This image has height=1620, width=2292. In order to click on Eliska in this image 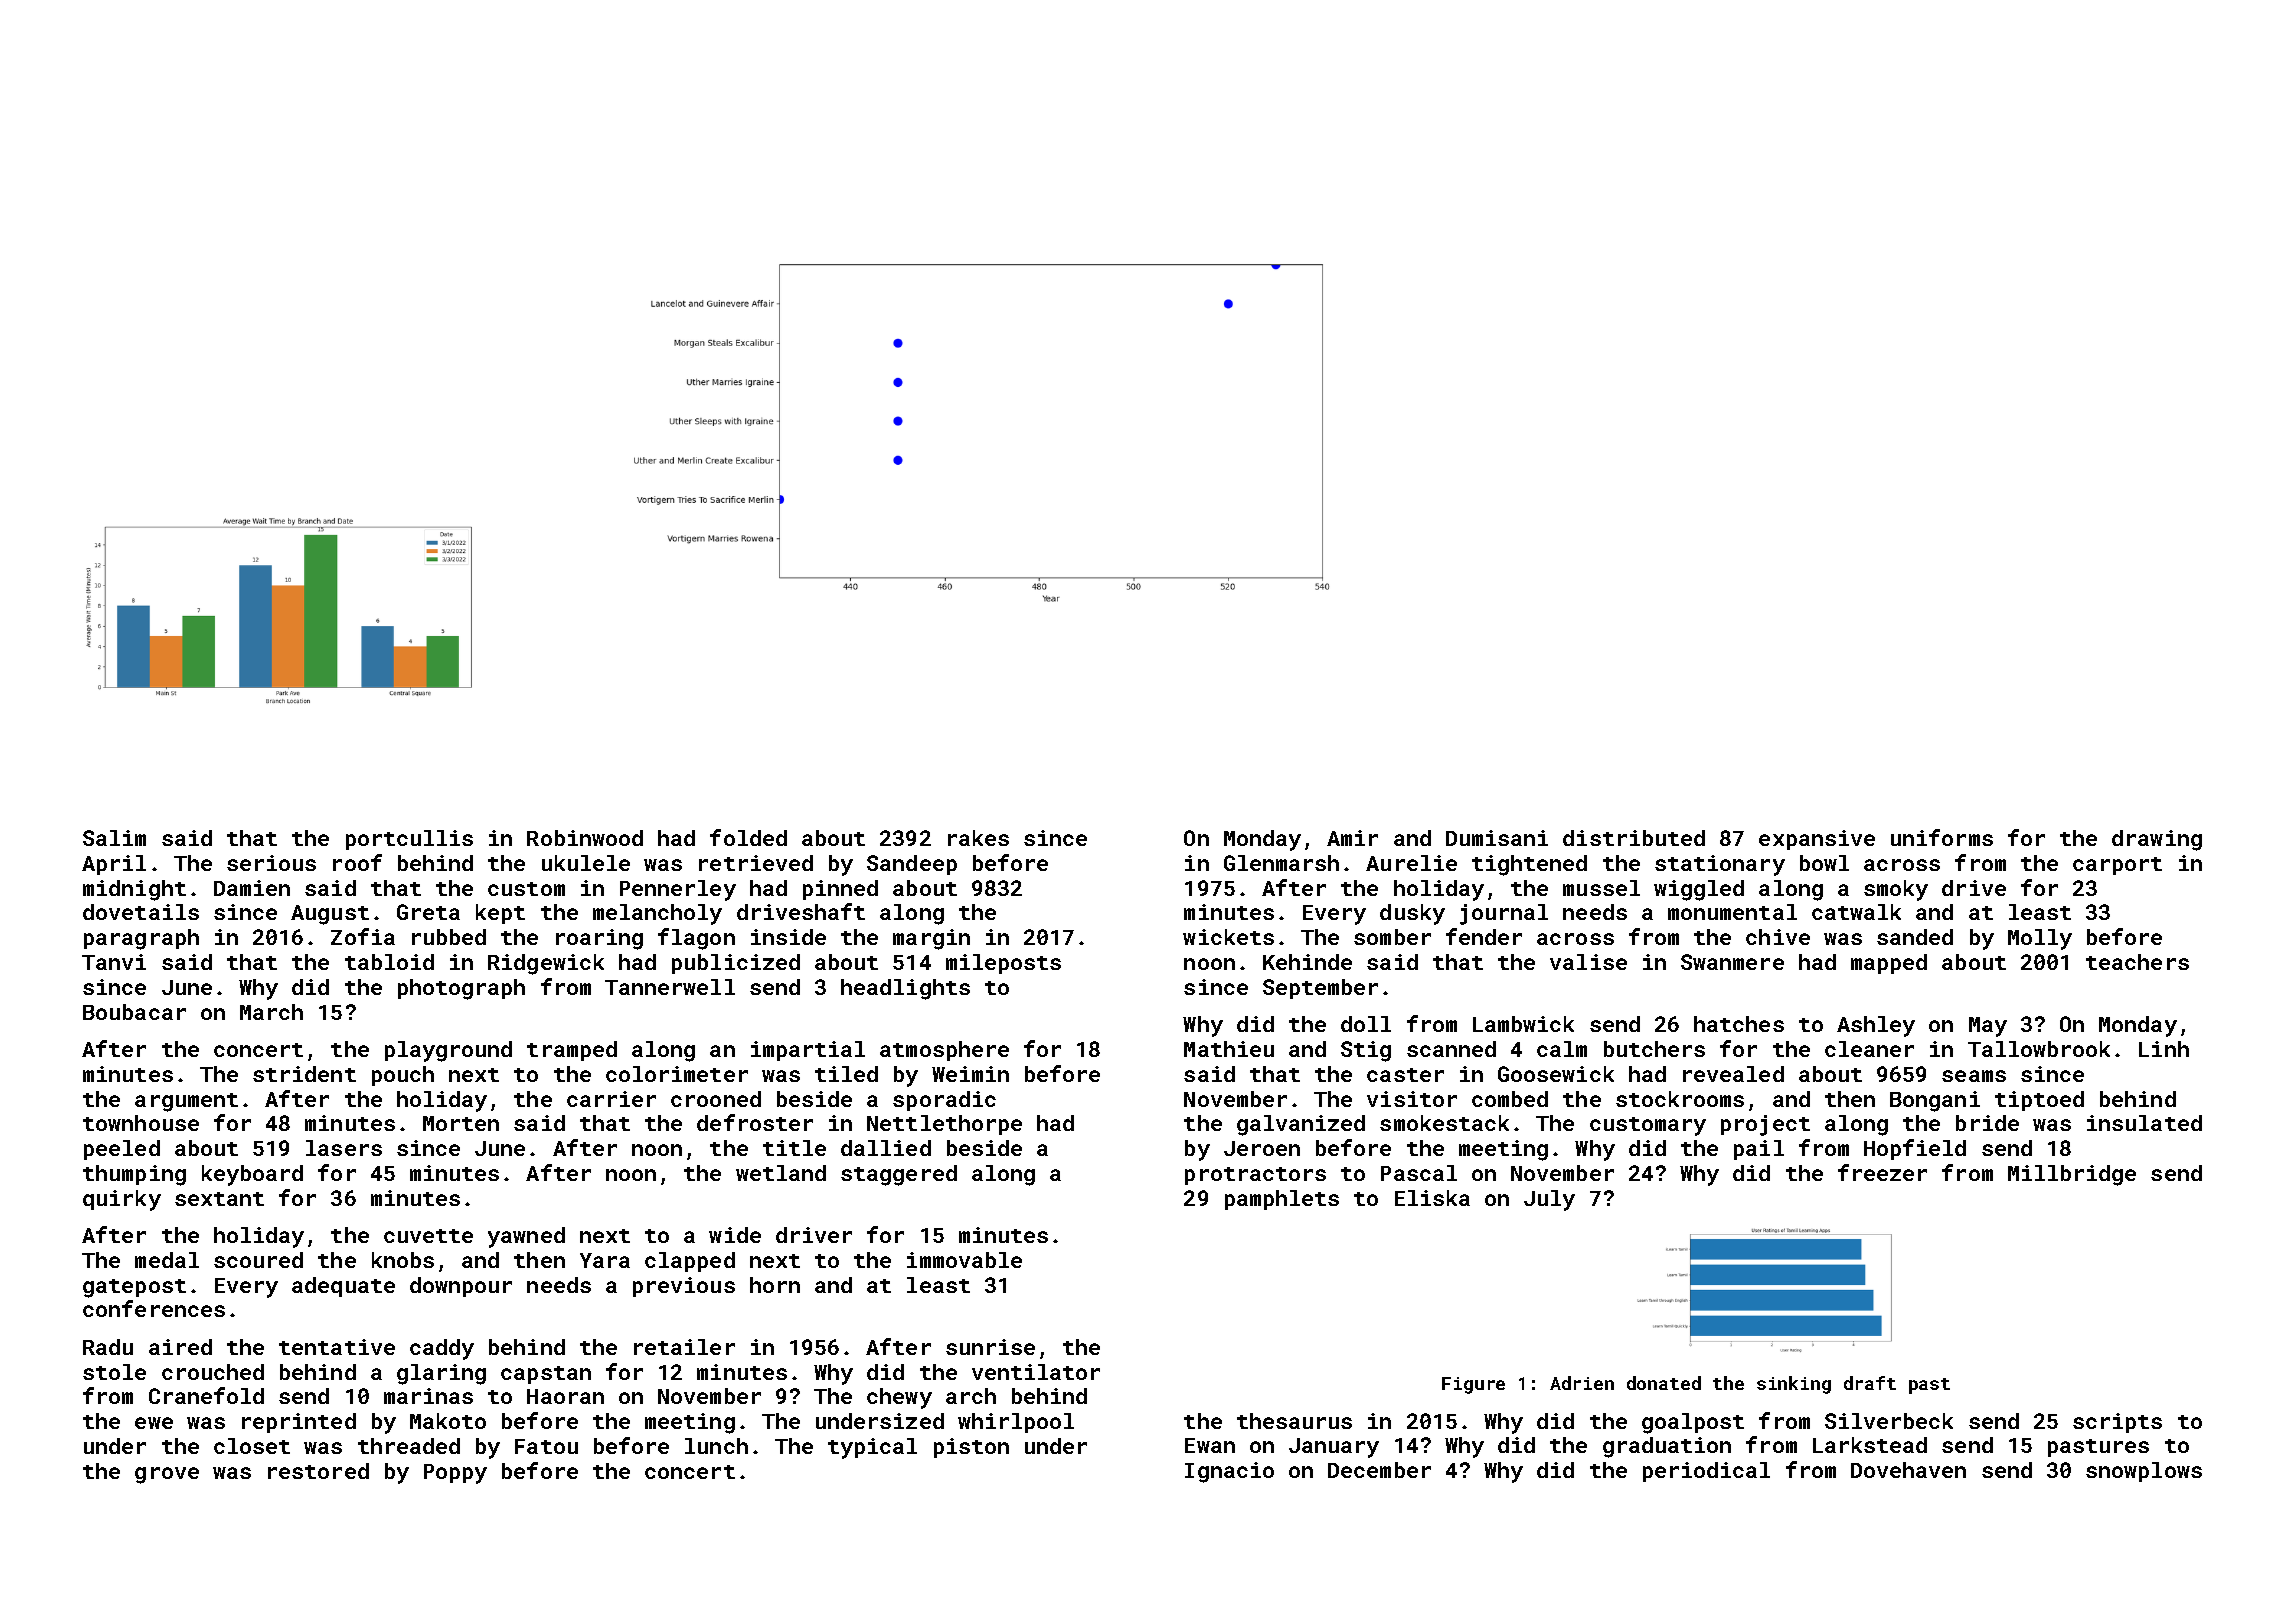, I will do `click(1432, 1198)`.
